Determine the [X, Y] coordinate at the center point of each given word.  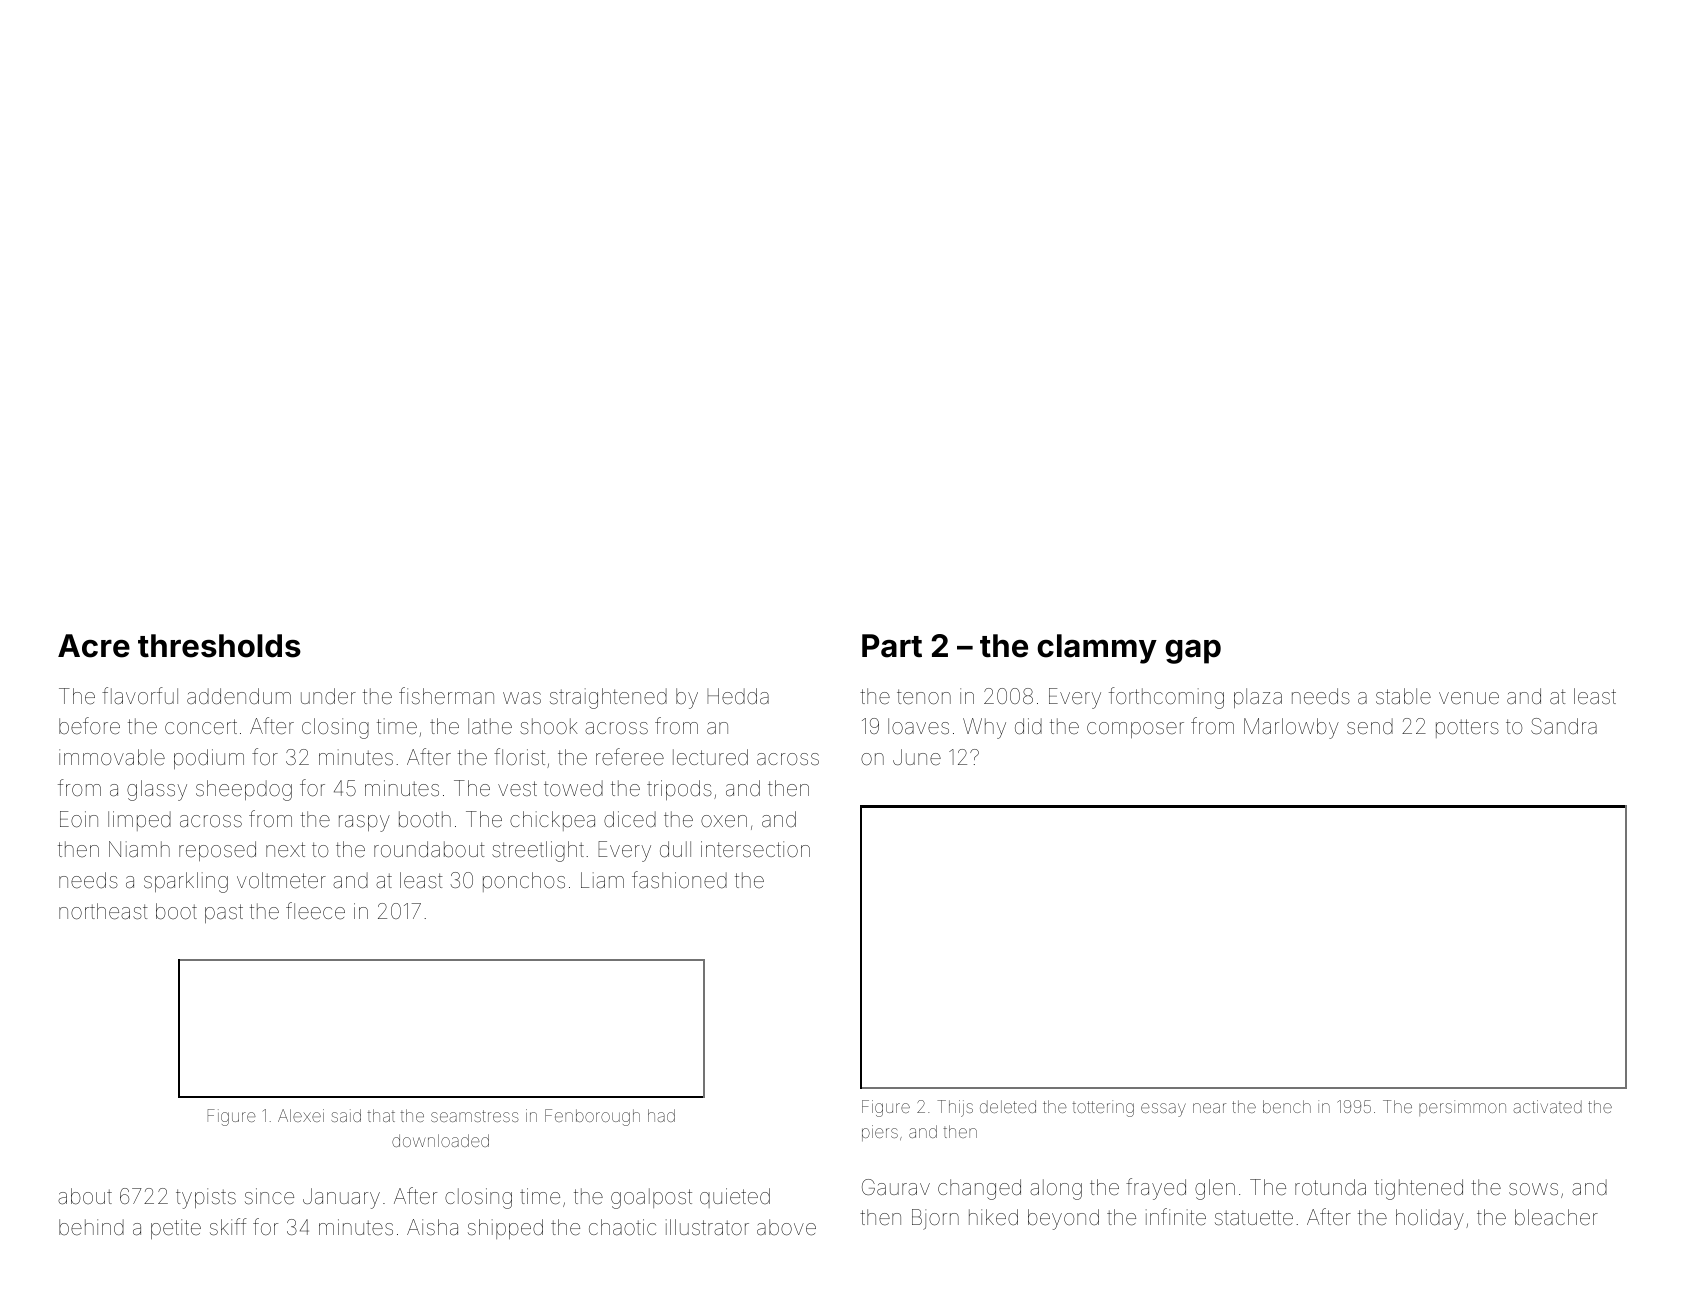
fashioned [679, 879]
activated [1547, 1106]
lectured [710, 757]
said [346, 1115]
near [1209, 1108]
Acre [94, 646]
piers [880, 1133]
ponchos [524, 882]
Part [892, 646]
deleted [1008, 1106]
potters [1467, 728]
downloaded [440, 1140]
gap [1193, 652]
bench [1287, 1106]
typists [206, 1198]
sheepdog [244, 790]
